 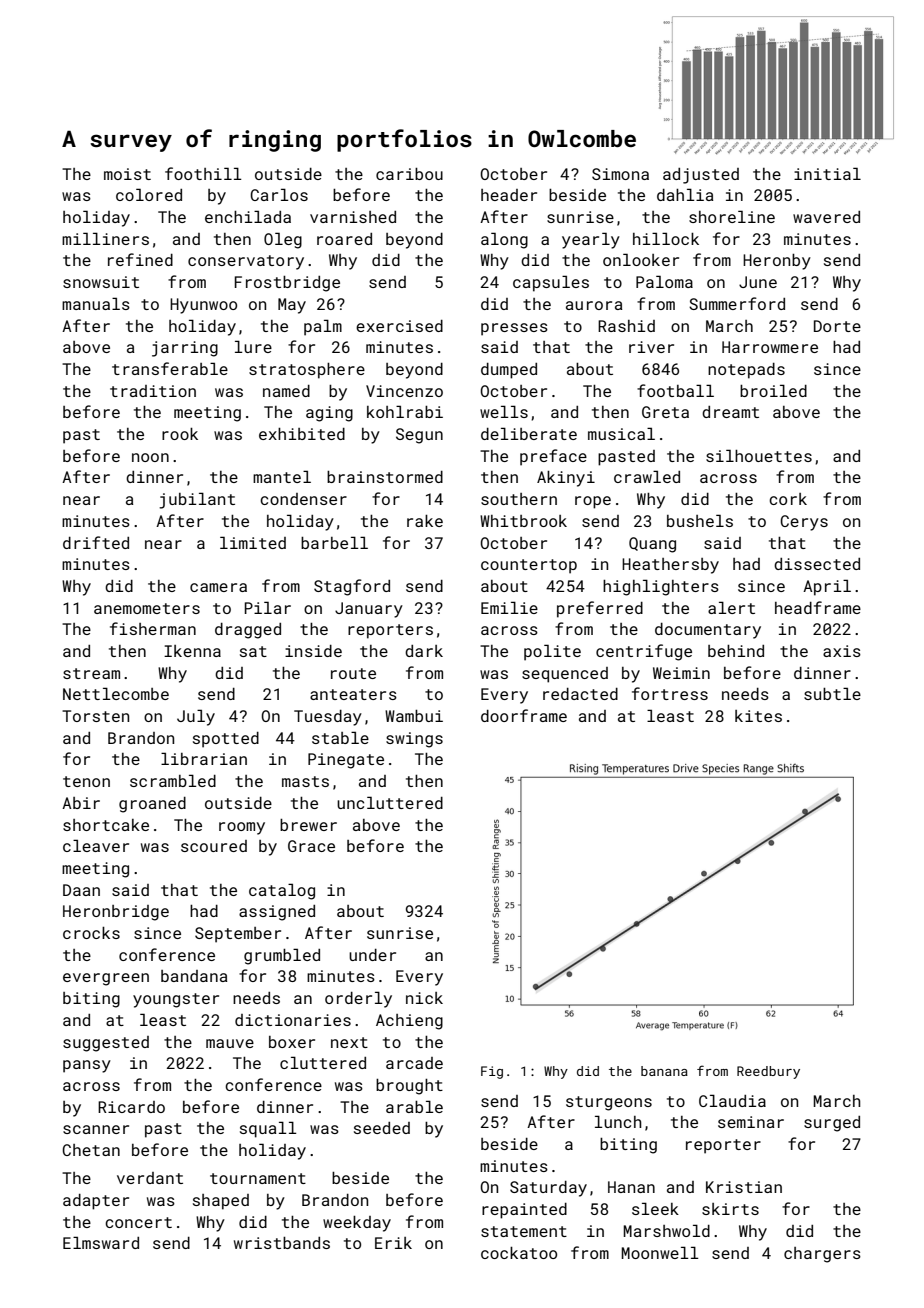 What do you see at coordinates (292, 1042) in the screenshot?
I see `boxer` at bounding box center [292, 1042].
